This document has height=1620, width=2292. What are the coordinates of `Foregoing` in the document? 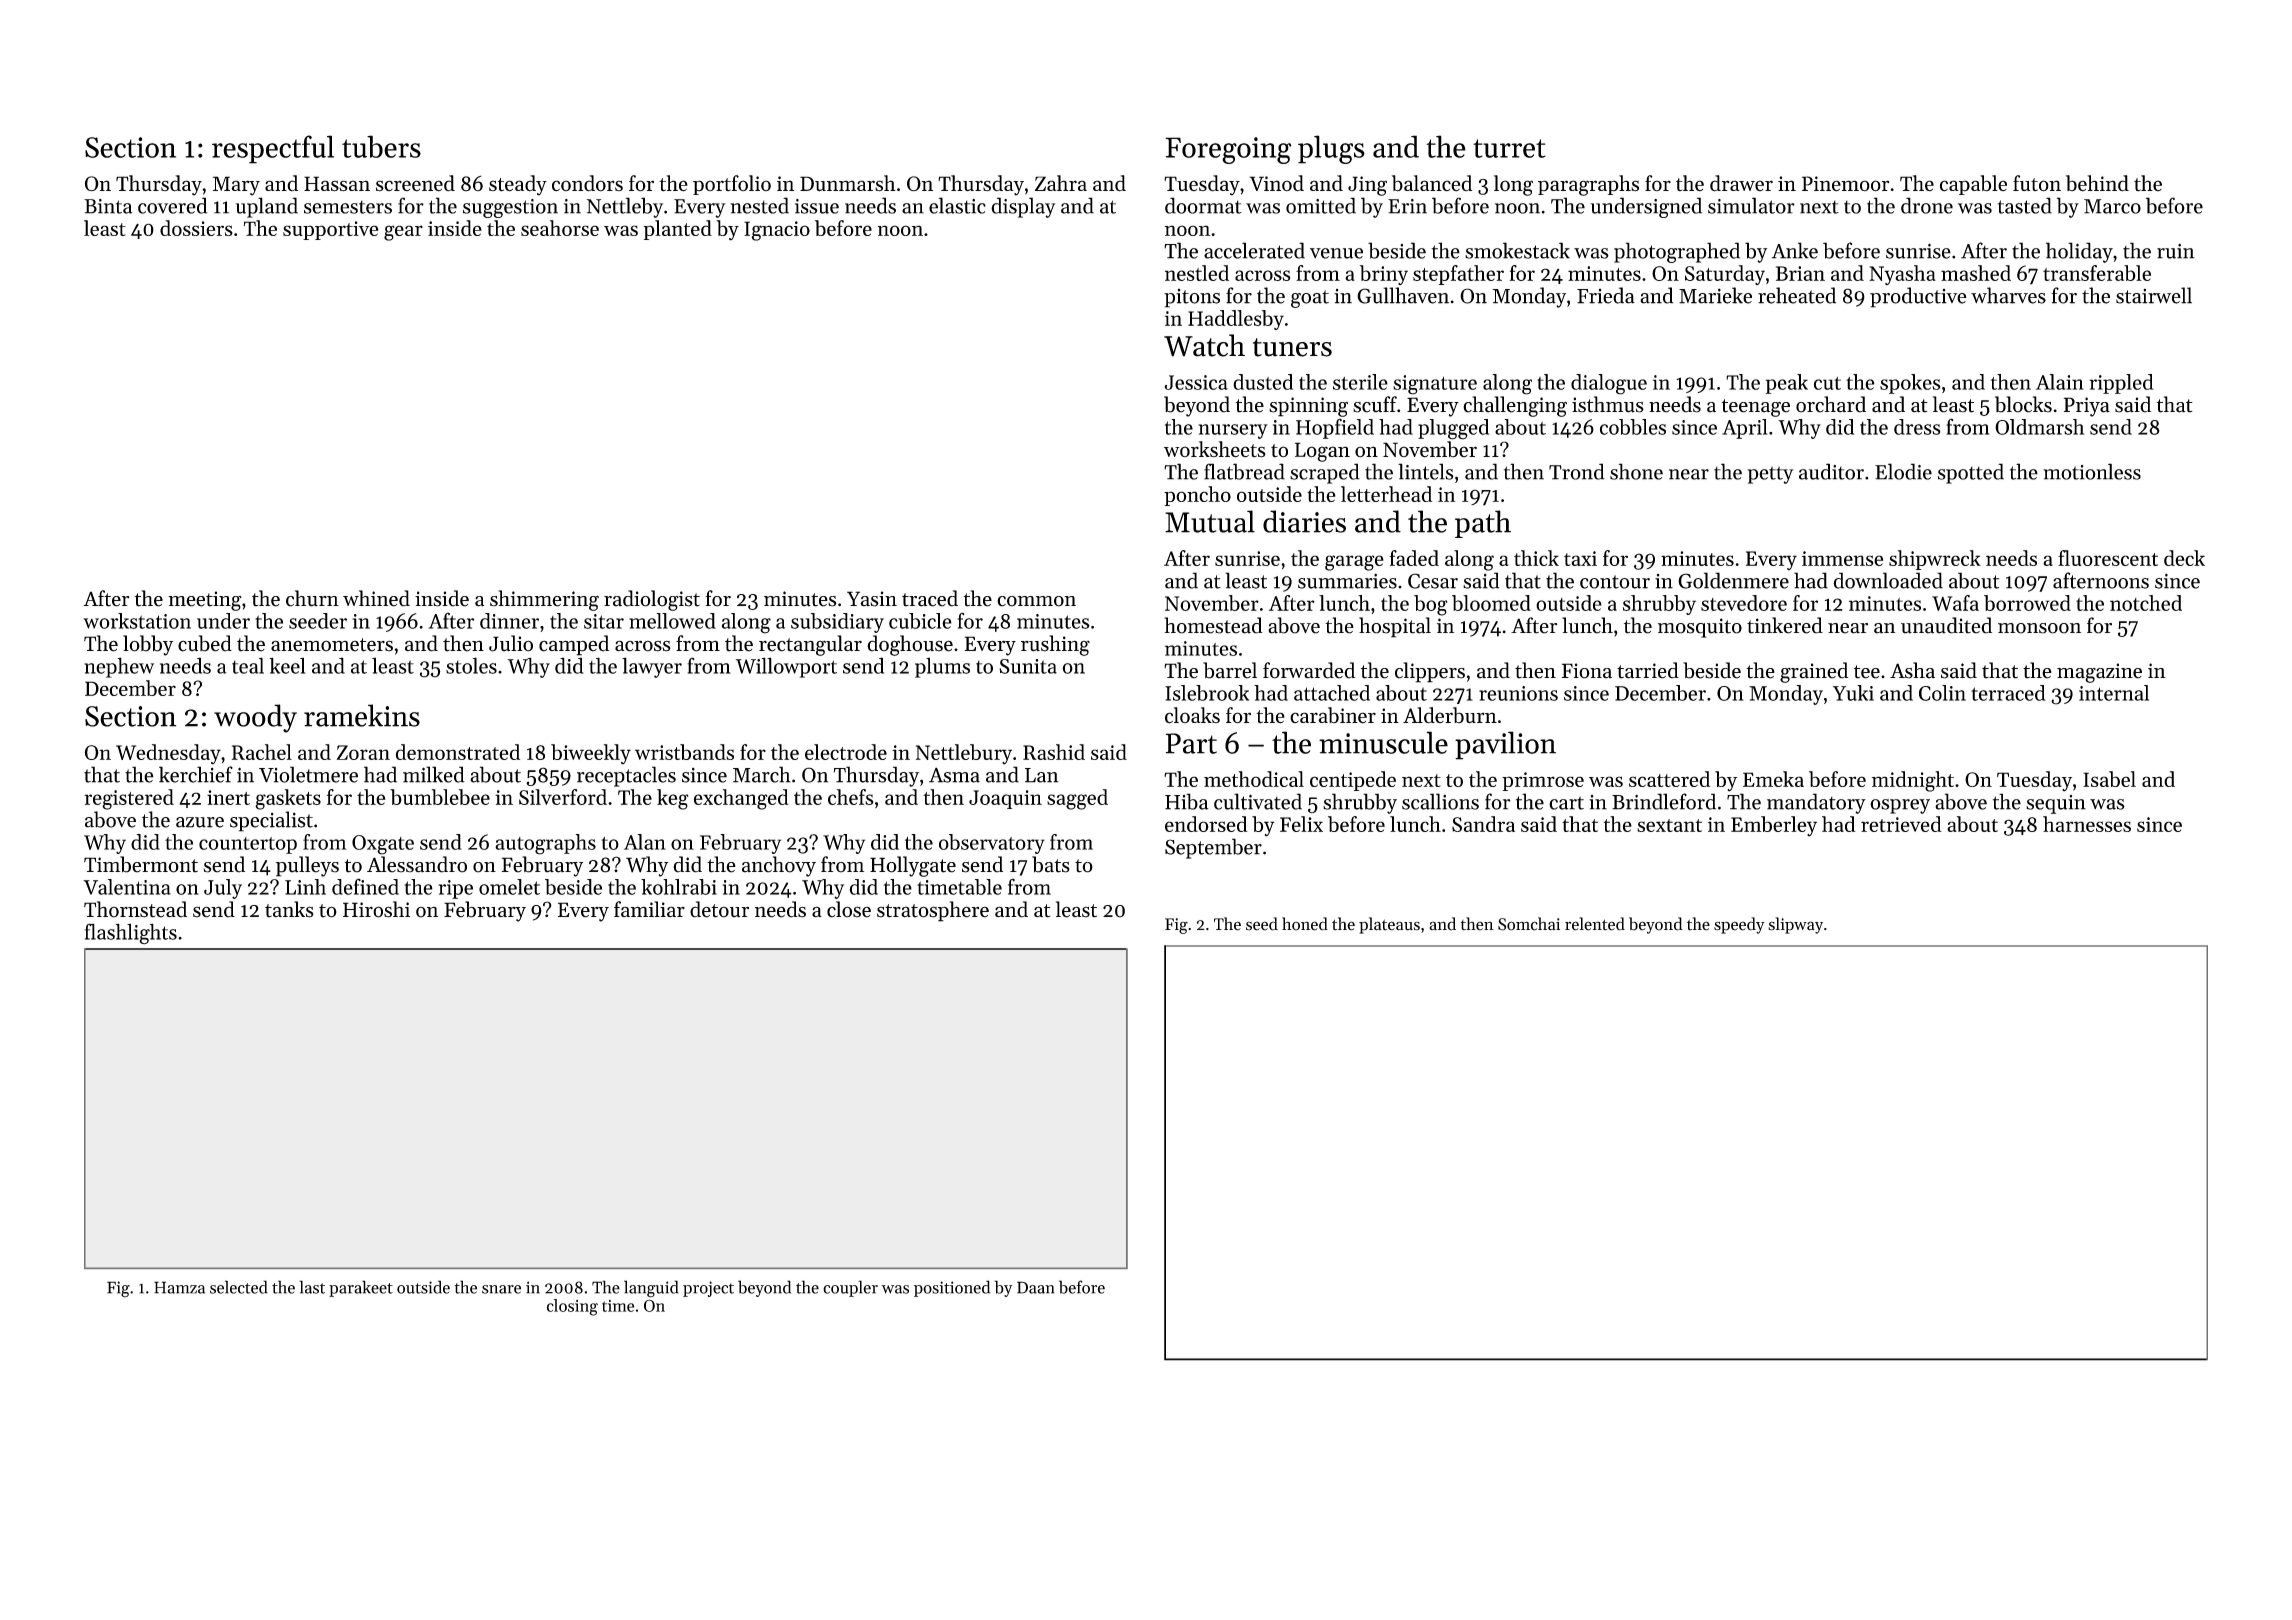 It's located at (1228, 150).
